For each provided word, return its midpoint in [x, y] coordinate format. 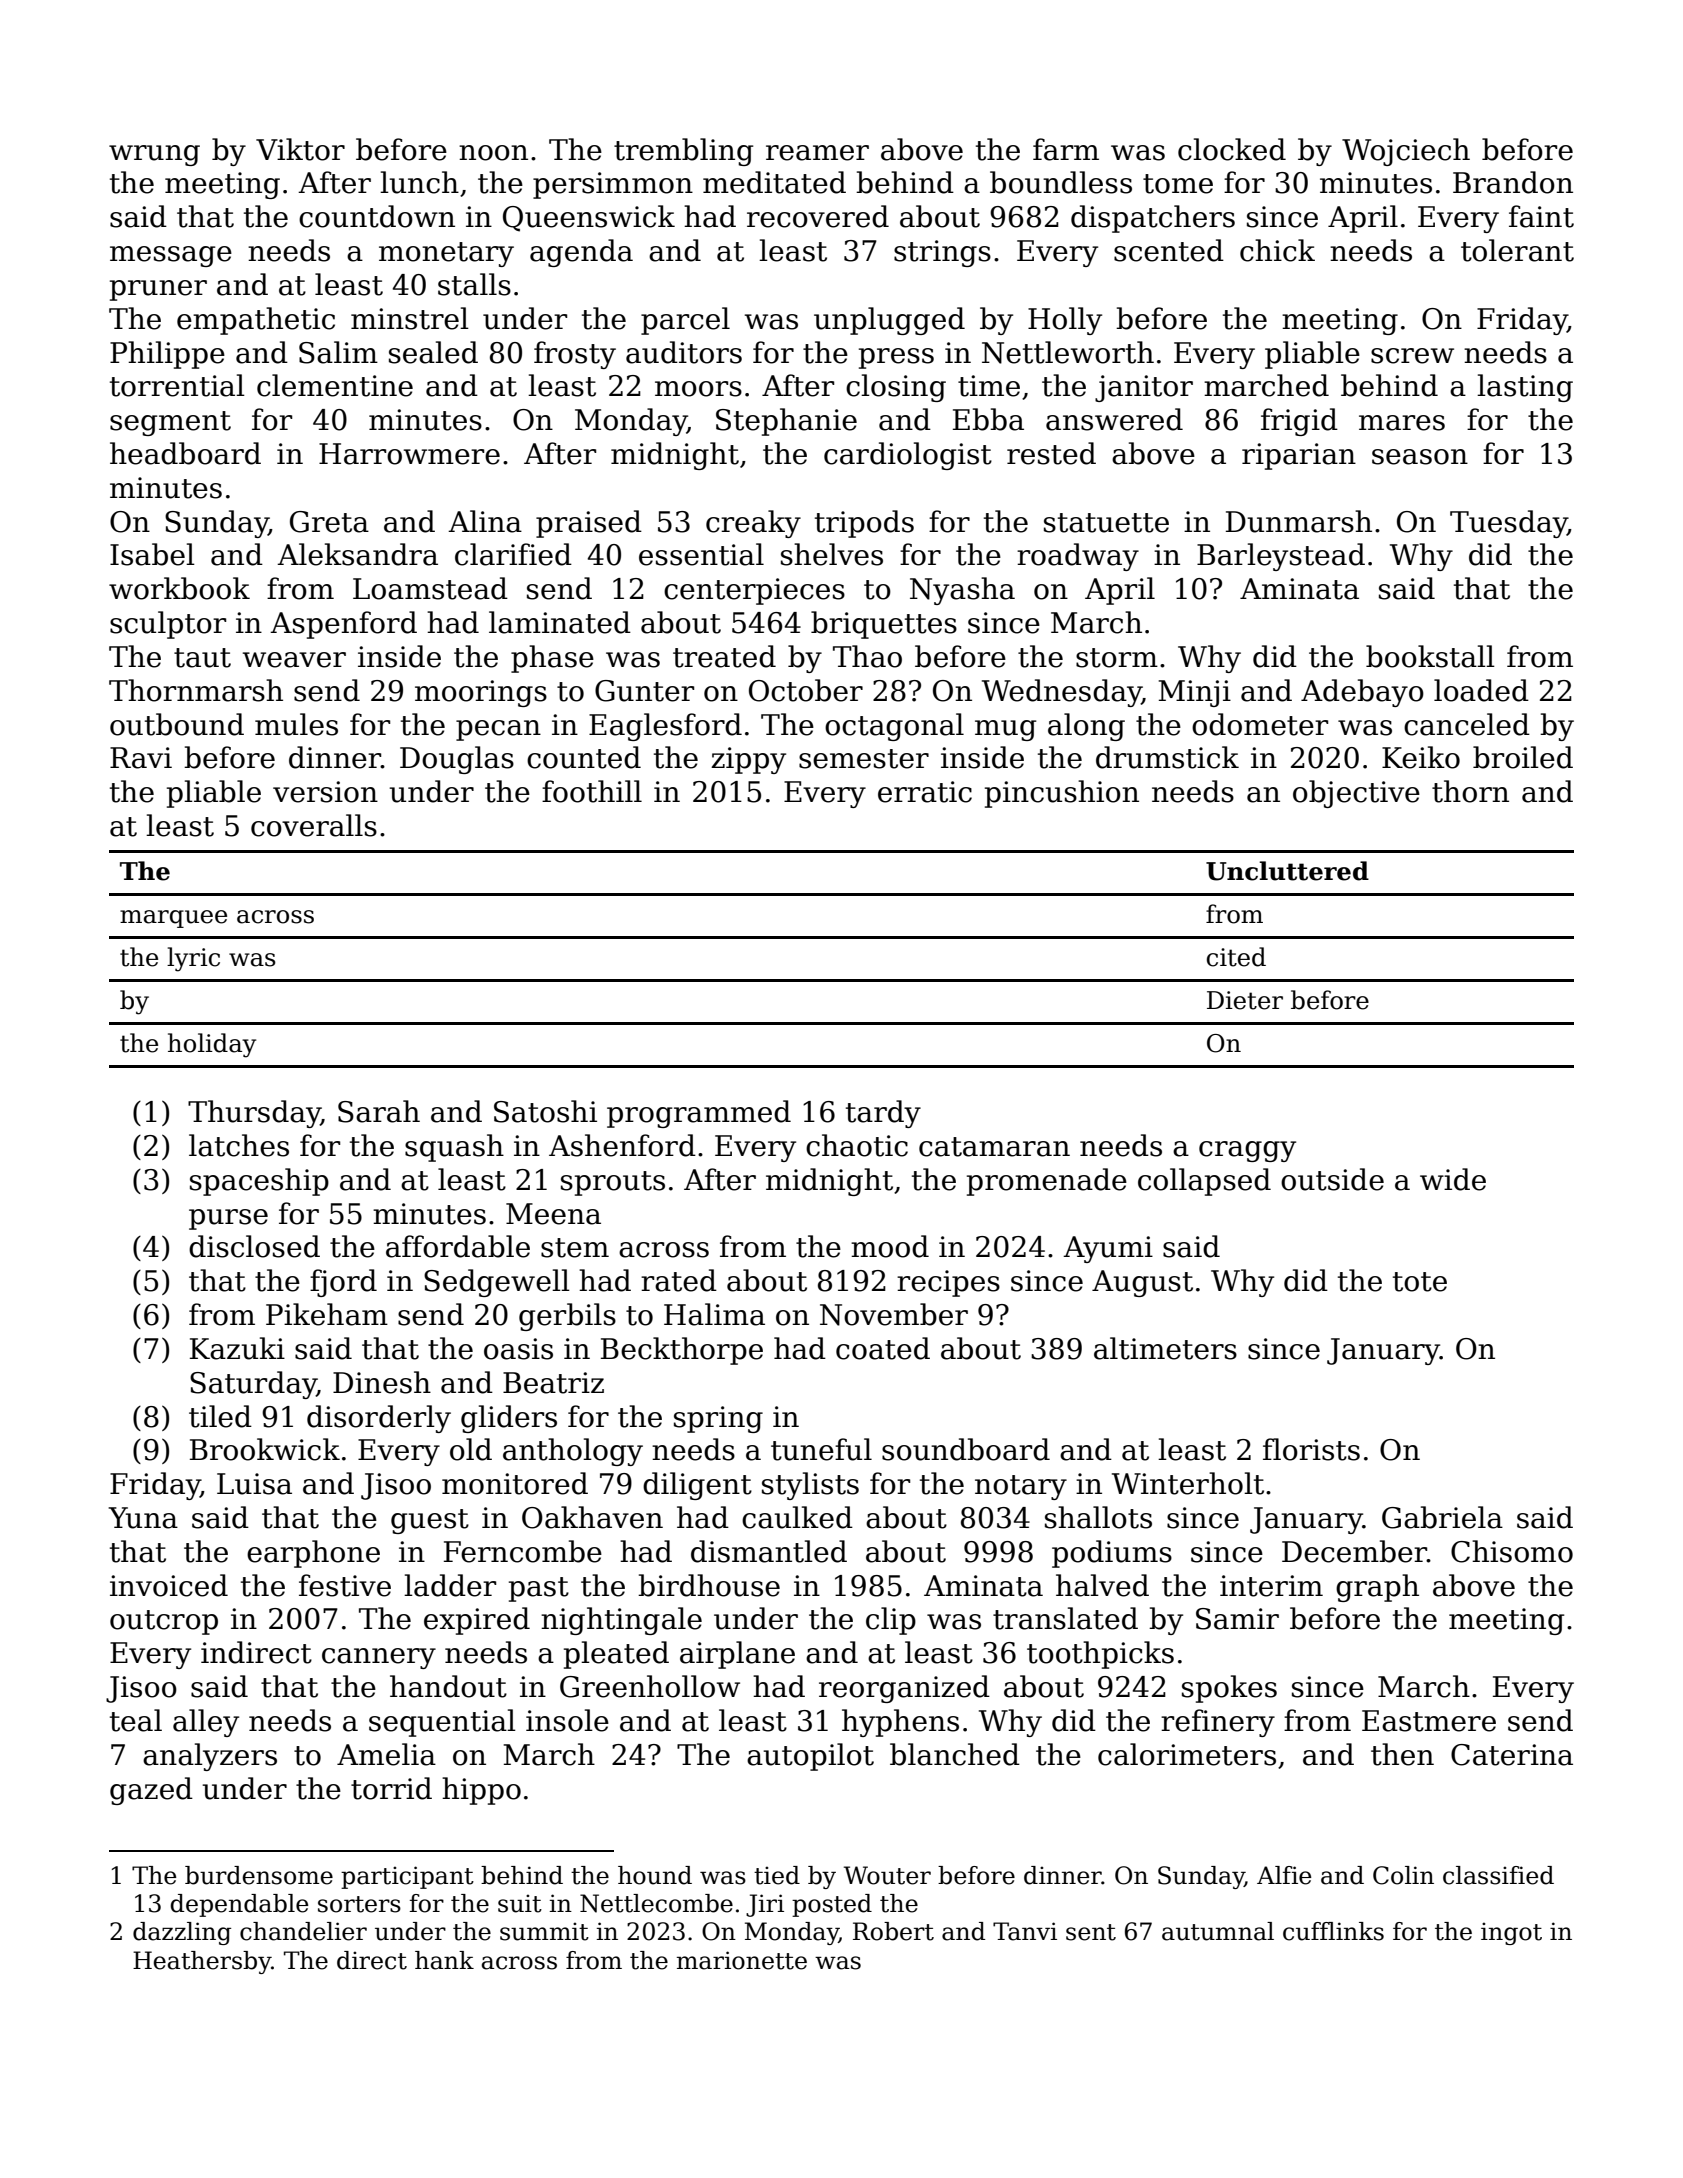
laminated [560, 622]
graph [1377, 1588]
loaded [1481, 690]
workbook [179, 588]
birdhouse [709, 1585]
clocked [1232, 149]
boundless [1061, 182]
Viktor [300, 149]
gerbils [567, 1317]
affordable [458, 1246]
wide [1453, 1179]
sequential [442, 1723]
